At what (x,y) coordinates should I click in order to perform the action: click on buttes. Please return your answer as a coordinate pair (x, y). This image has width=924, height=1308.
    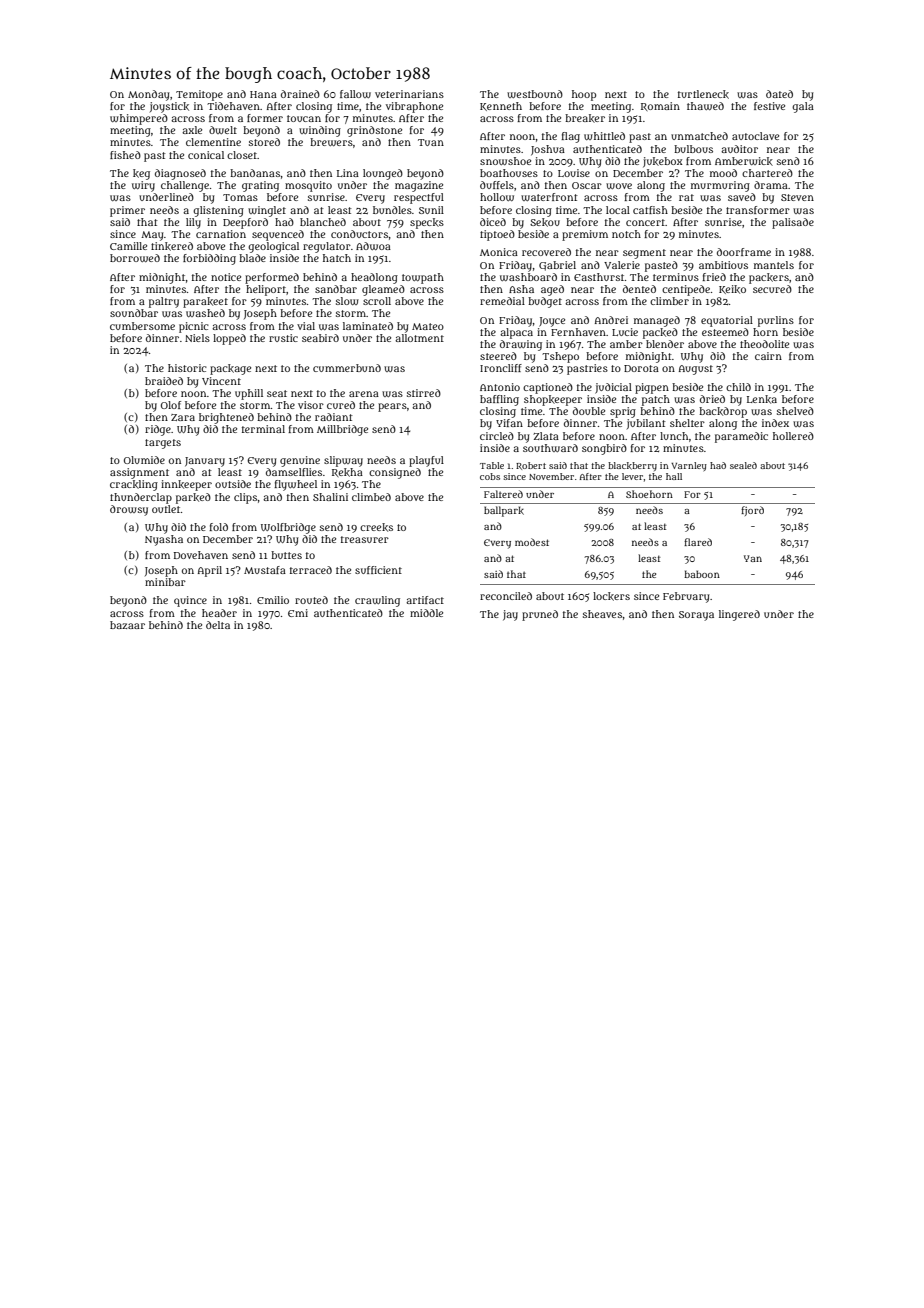
    Looking at the image, I should click on (286, 555).
